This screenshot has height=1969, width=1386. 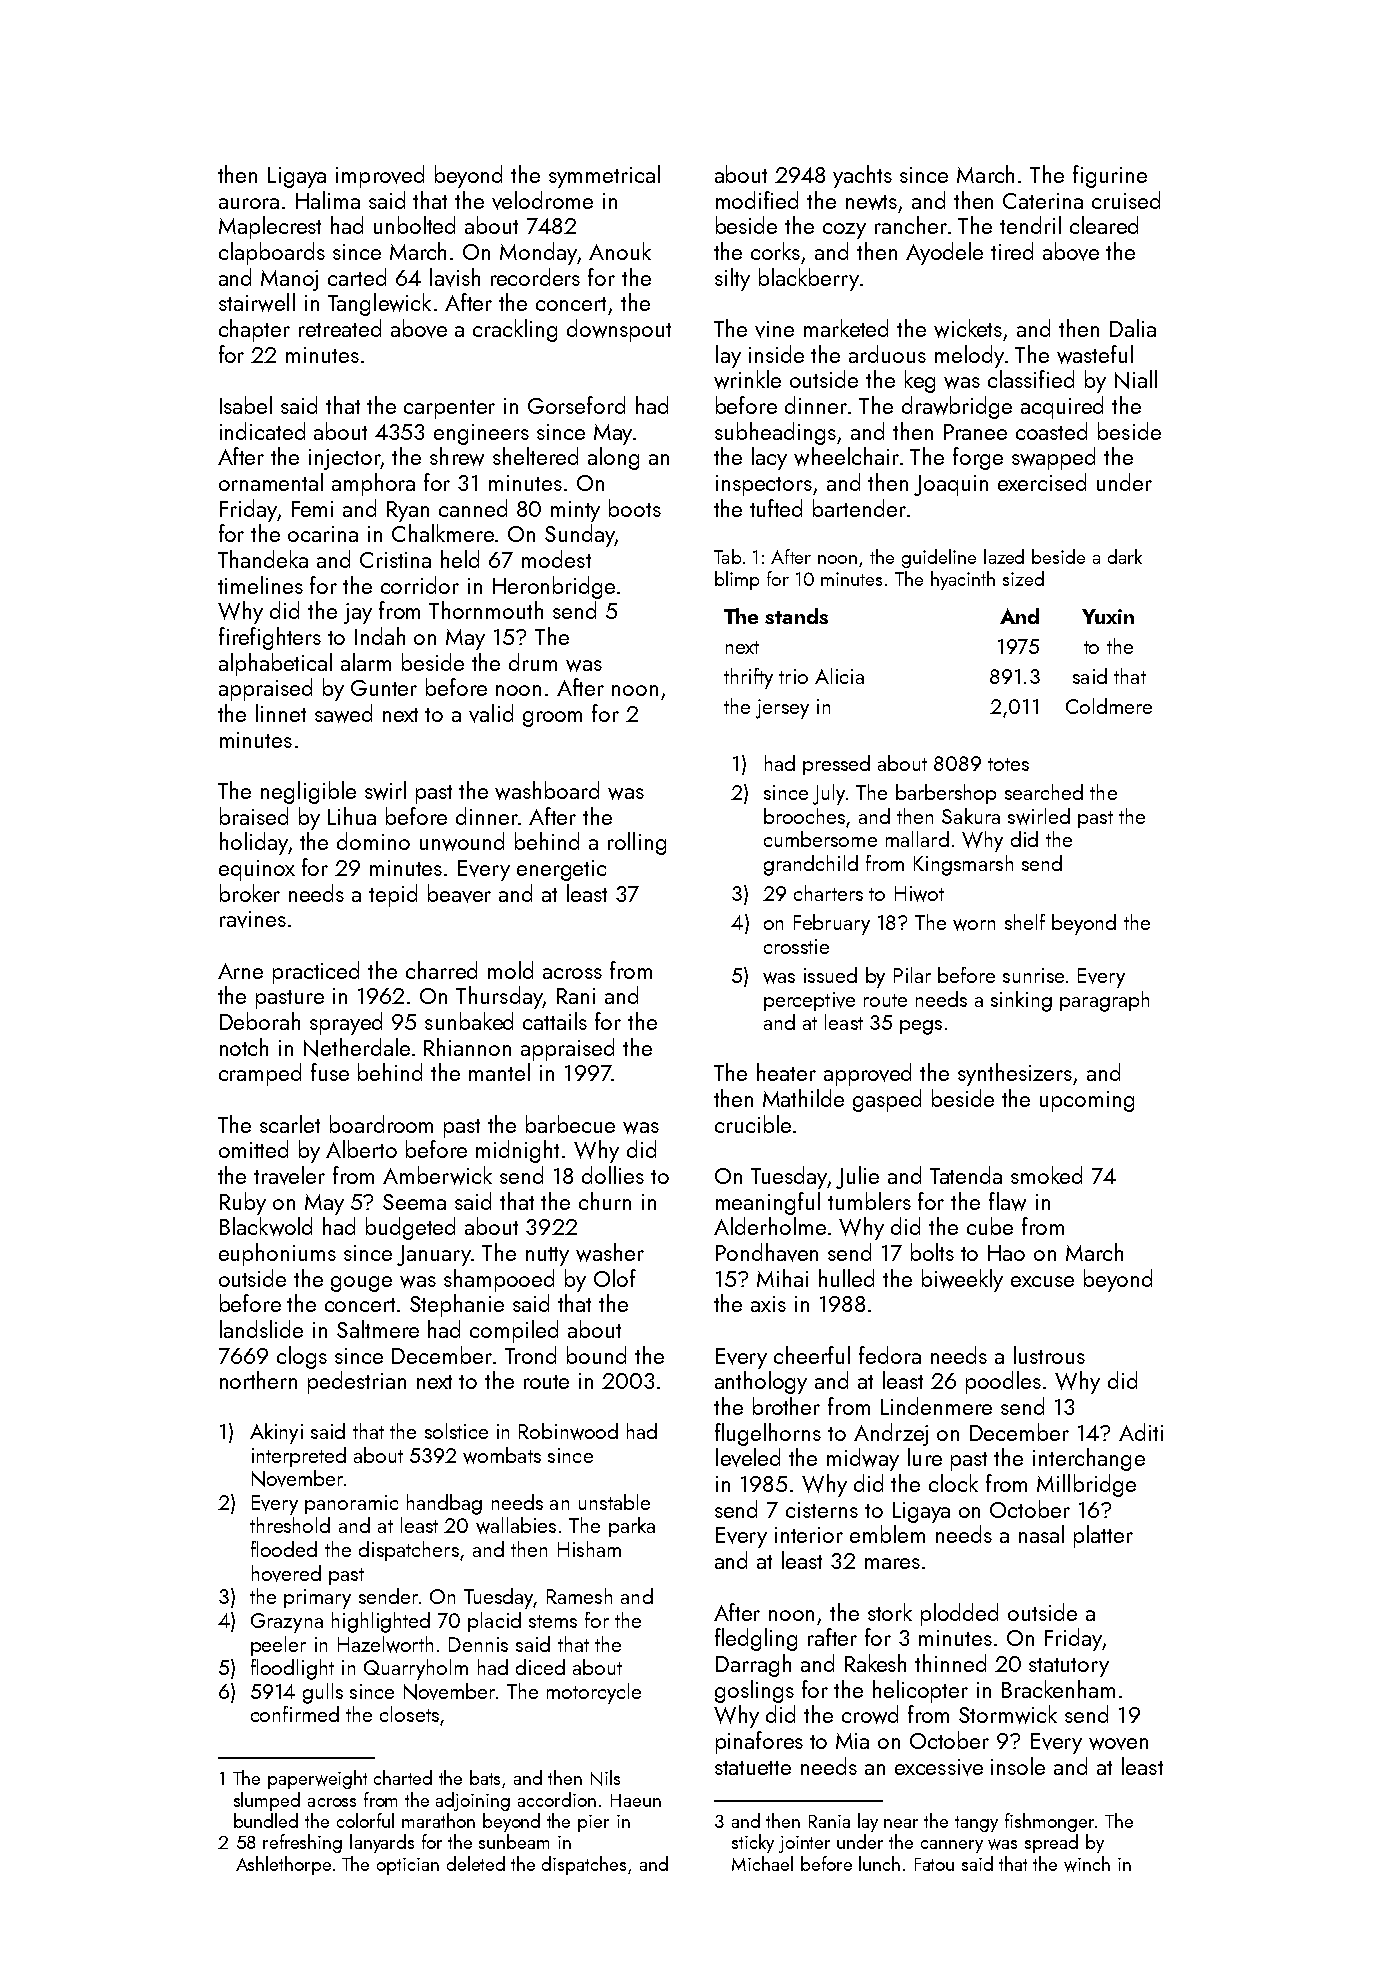 What do you see at coordinates (1030, 225) in the screenshot?
I see `tendril` at bounding box center [1030, 225].
